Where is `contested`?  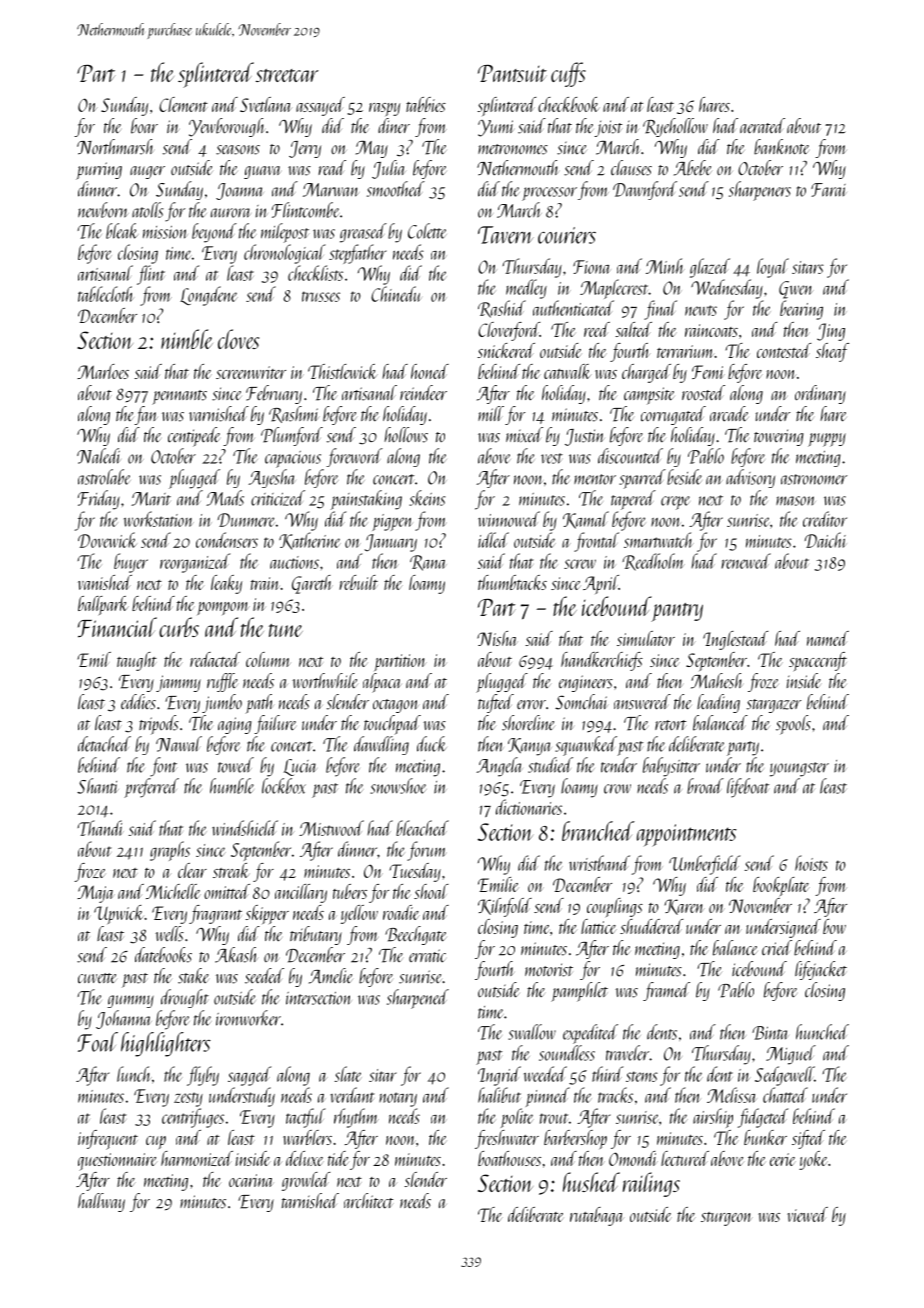 contested is located at coordinates (784, 350).
